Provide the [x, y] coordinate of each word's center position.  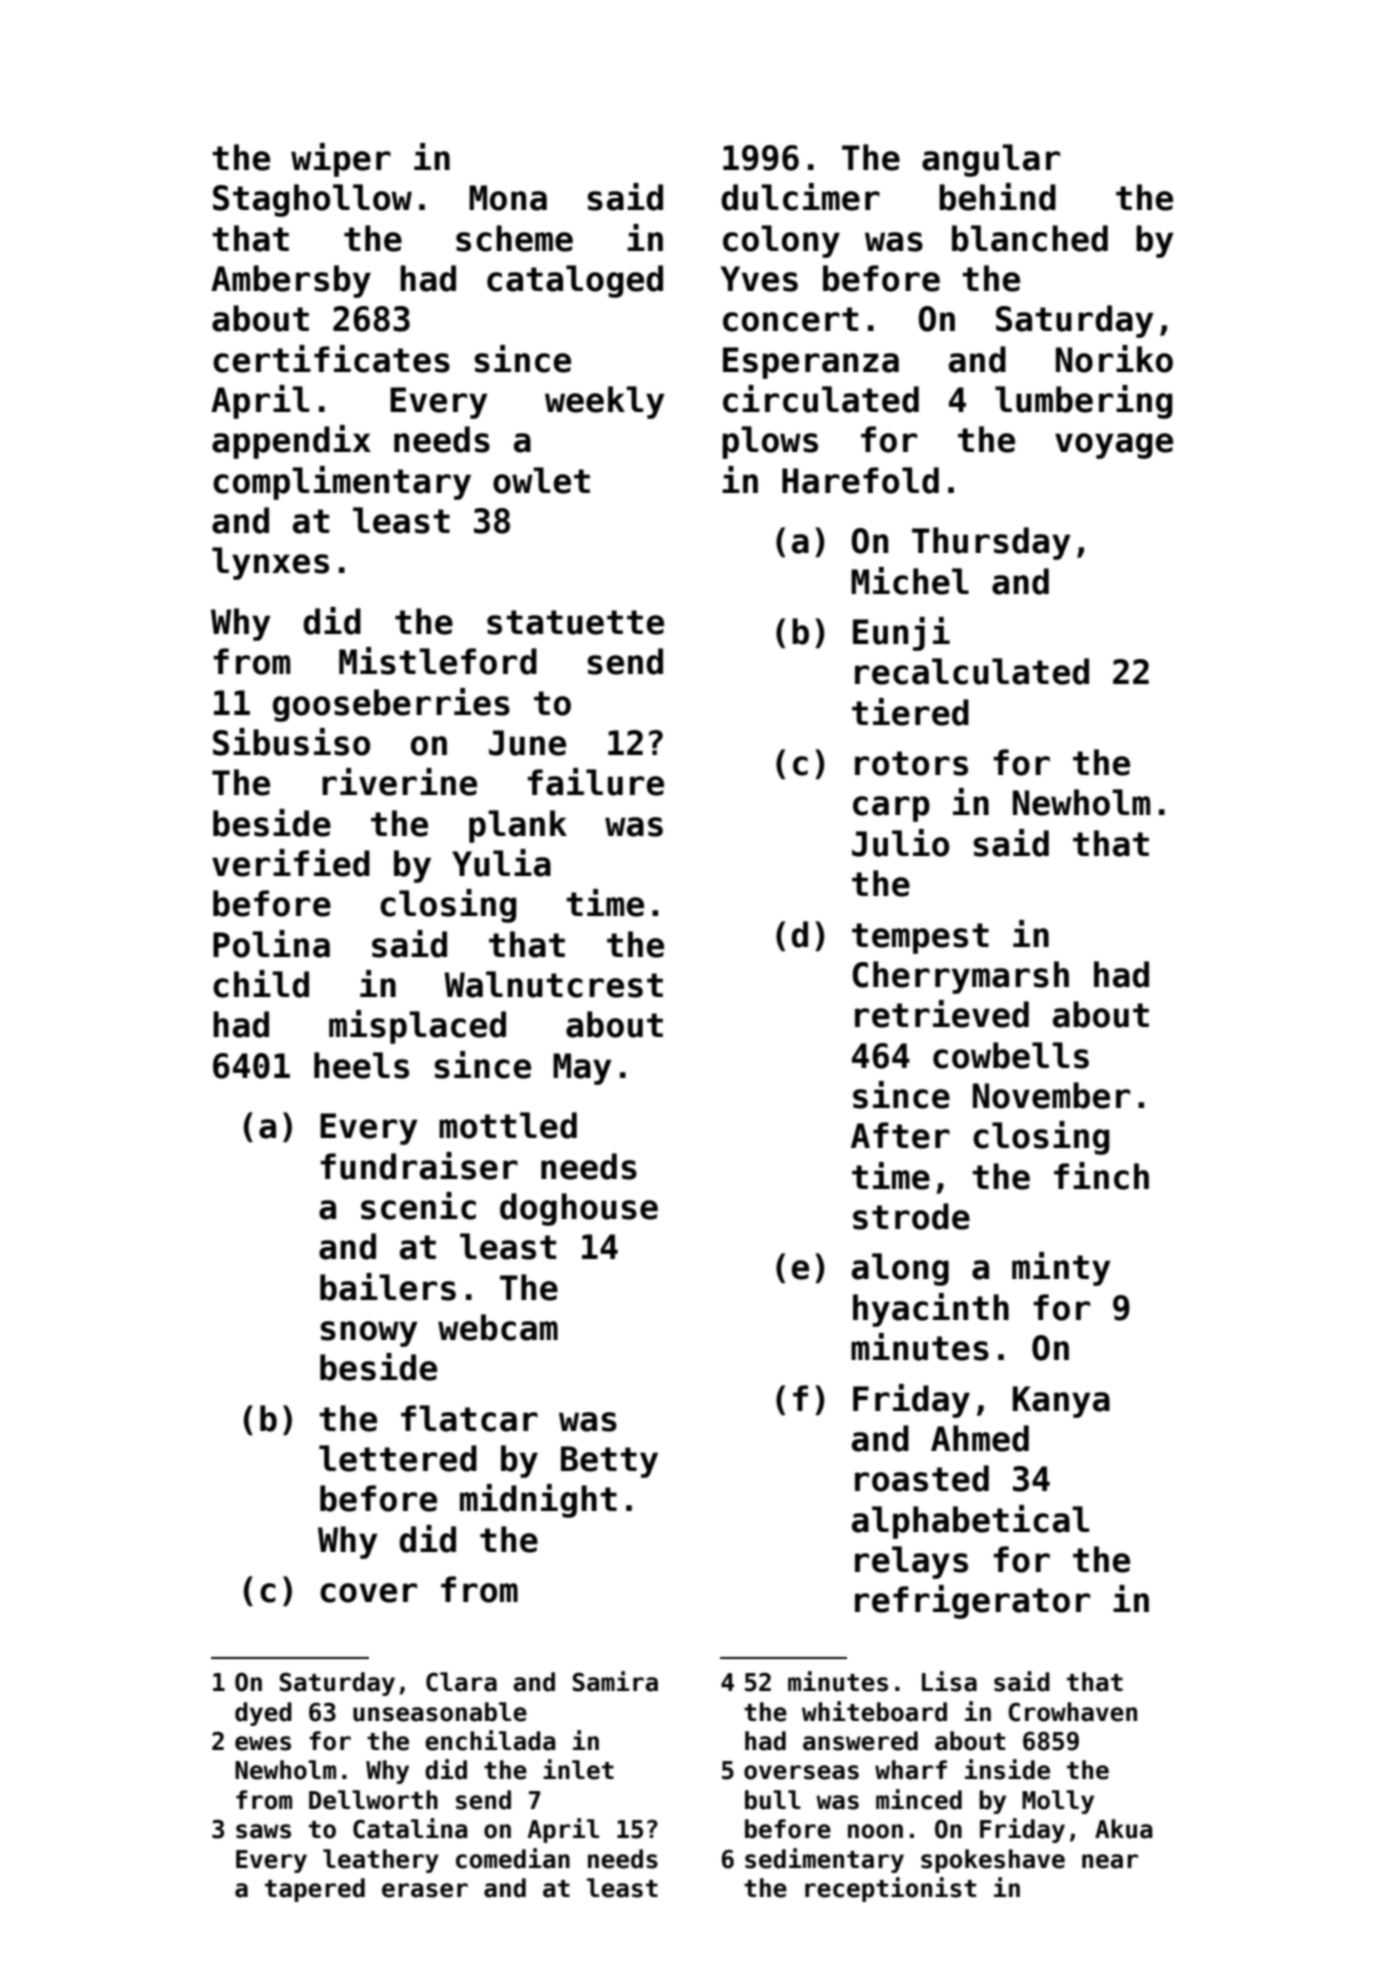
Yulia [501, 863]
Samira [615, 1681]
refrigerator [972, 1602]
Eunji [901, 634]
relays [911, 1562]
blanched [1030, 238]
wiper [341, 160]
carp [891, 809]
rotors [911, 763]
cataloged [575, 281]
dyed [263, 1714]
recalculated [972, 671]
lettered [398, 1458]
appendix [291, 442]
